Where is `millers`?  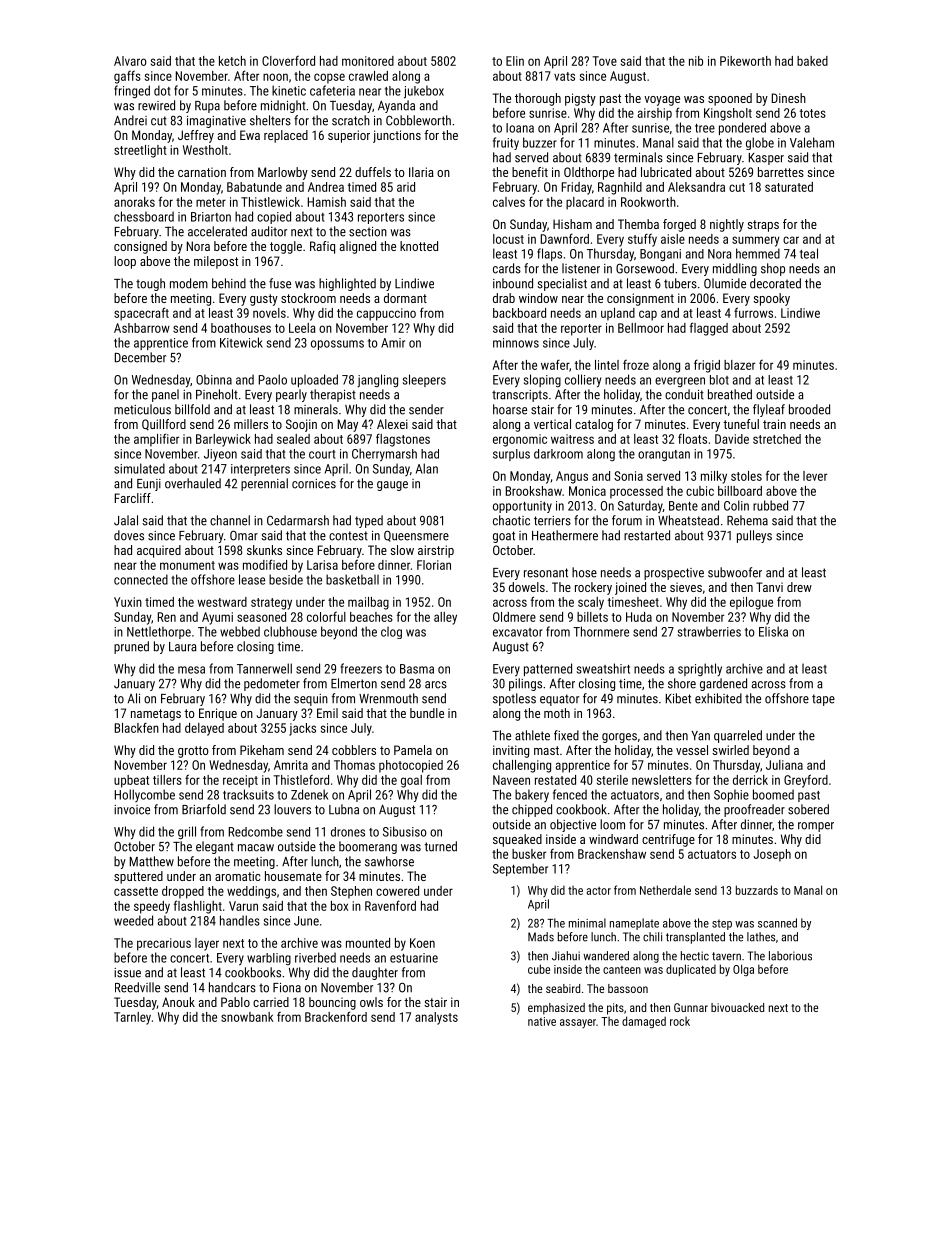 millers is located at coordinates (251, 424).
